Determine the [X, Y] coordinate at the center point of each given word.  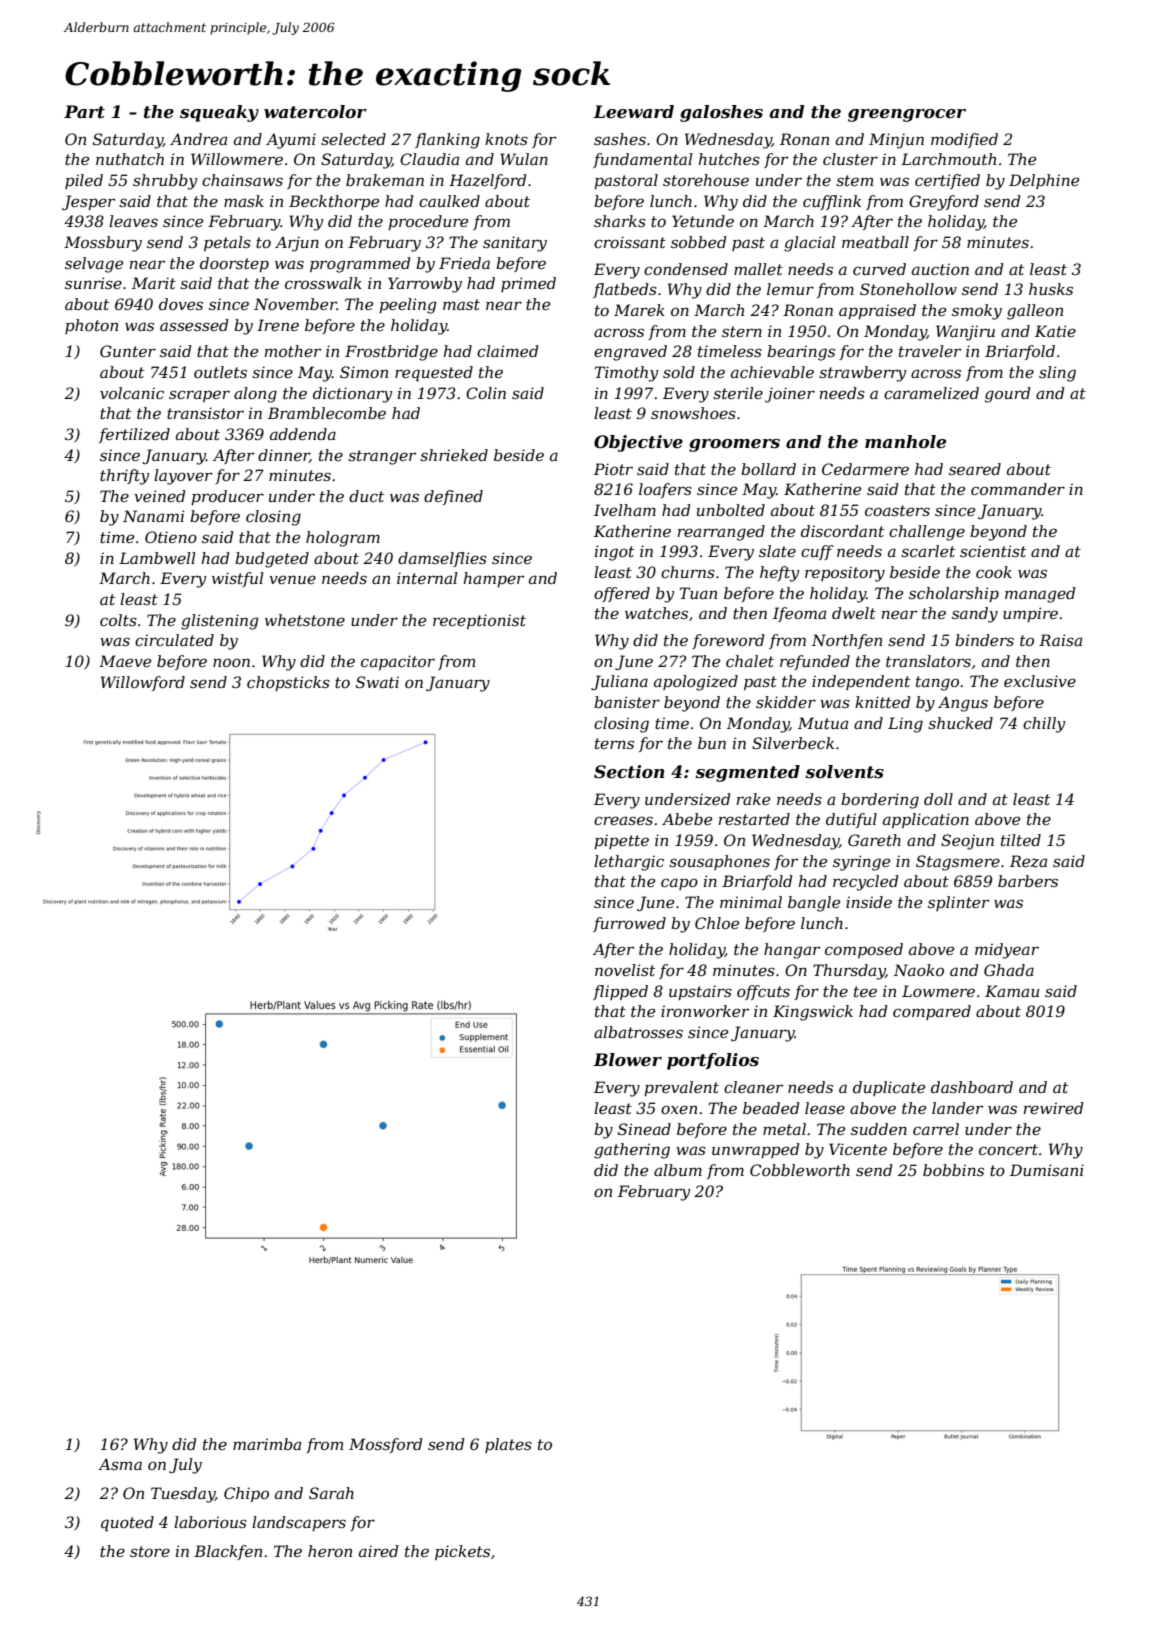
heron [330, 1551]
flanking [447, 141]
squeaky [219, 113]
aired [378, 1551]
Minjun [896, 141]
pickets [462, 1552]
